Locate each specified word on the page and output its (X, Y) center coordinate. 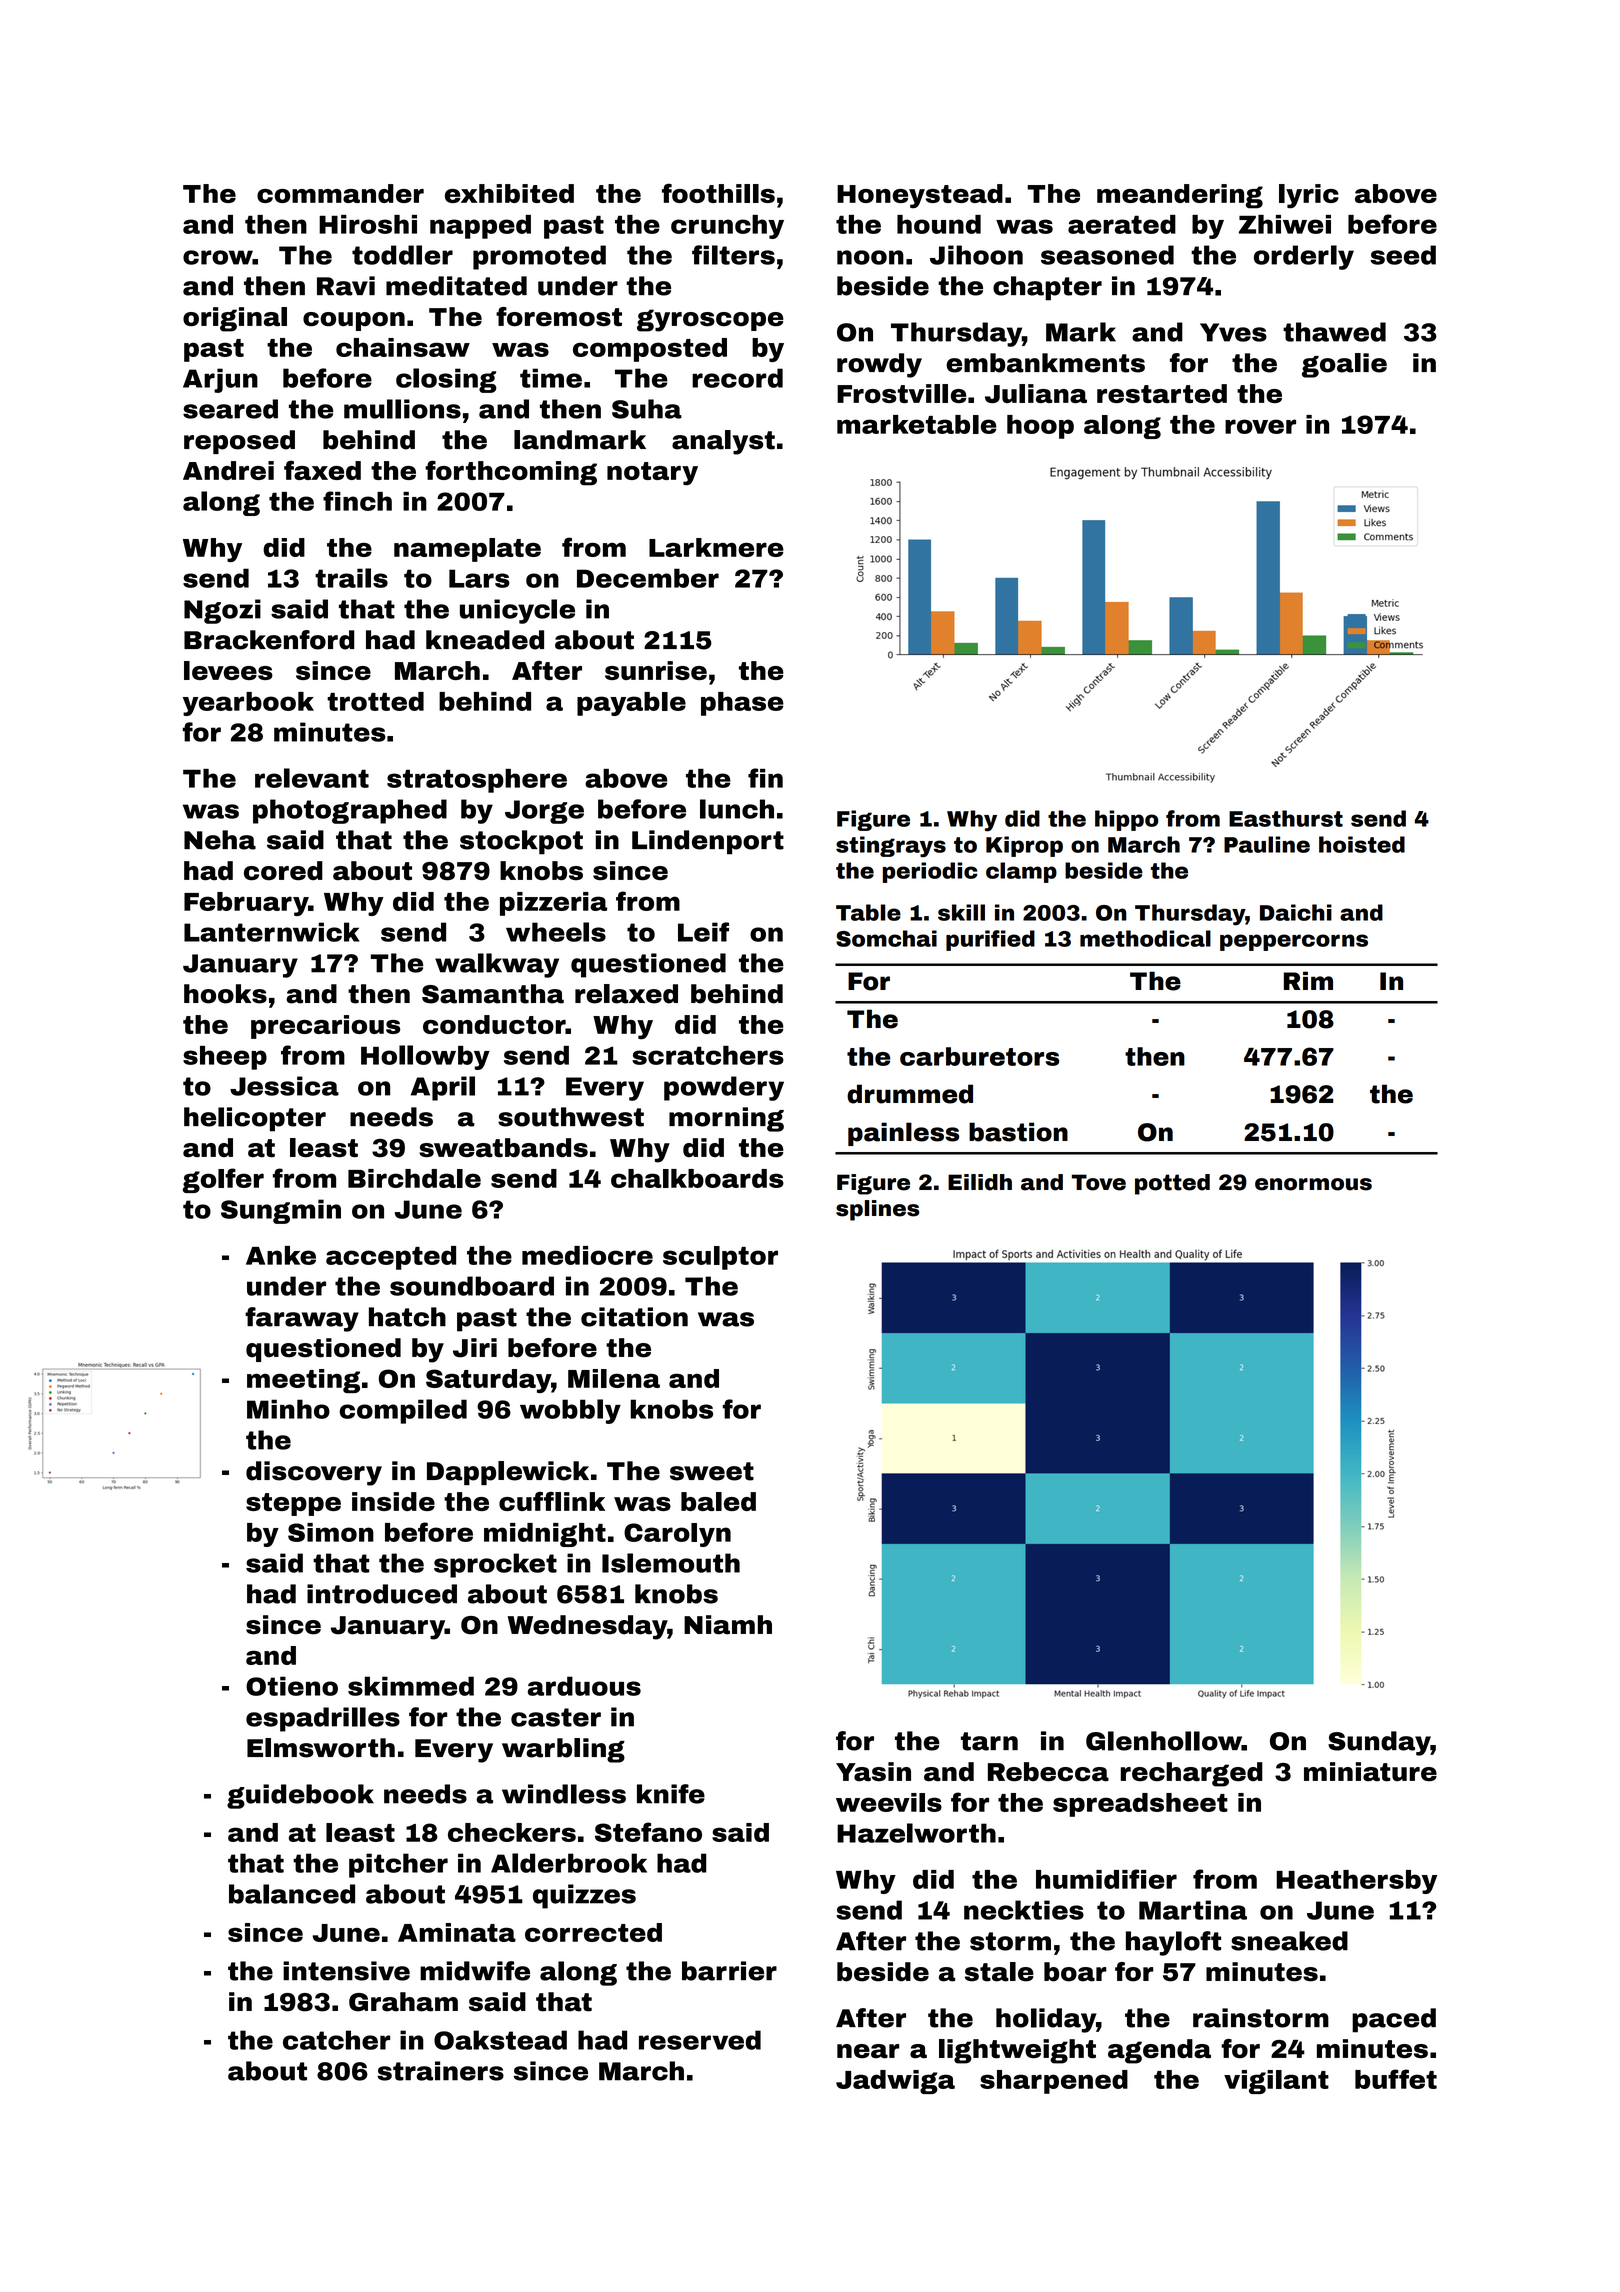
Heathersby (1356, 1882)
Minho (288, 1409)
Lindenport (708, 842)
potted (1172, 1184)
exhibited (509, 193)
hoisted (1362, 844)
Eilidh (980, 1182)
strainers (440, 2071)
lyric (1309, 196)
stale (999, 1972)
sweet (712, 1471)
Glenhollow (1164, 1741)
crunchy (727, 227)
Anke (281, 1255)
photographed (350, 811)
